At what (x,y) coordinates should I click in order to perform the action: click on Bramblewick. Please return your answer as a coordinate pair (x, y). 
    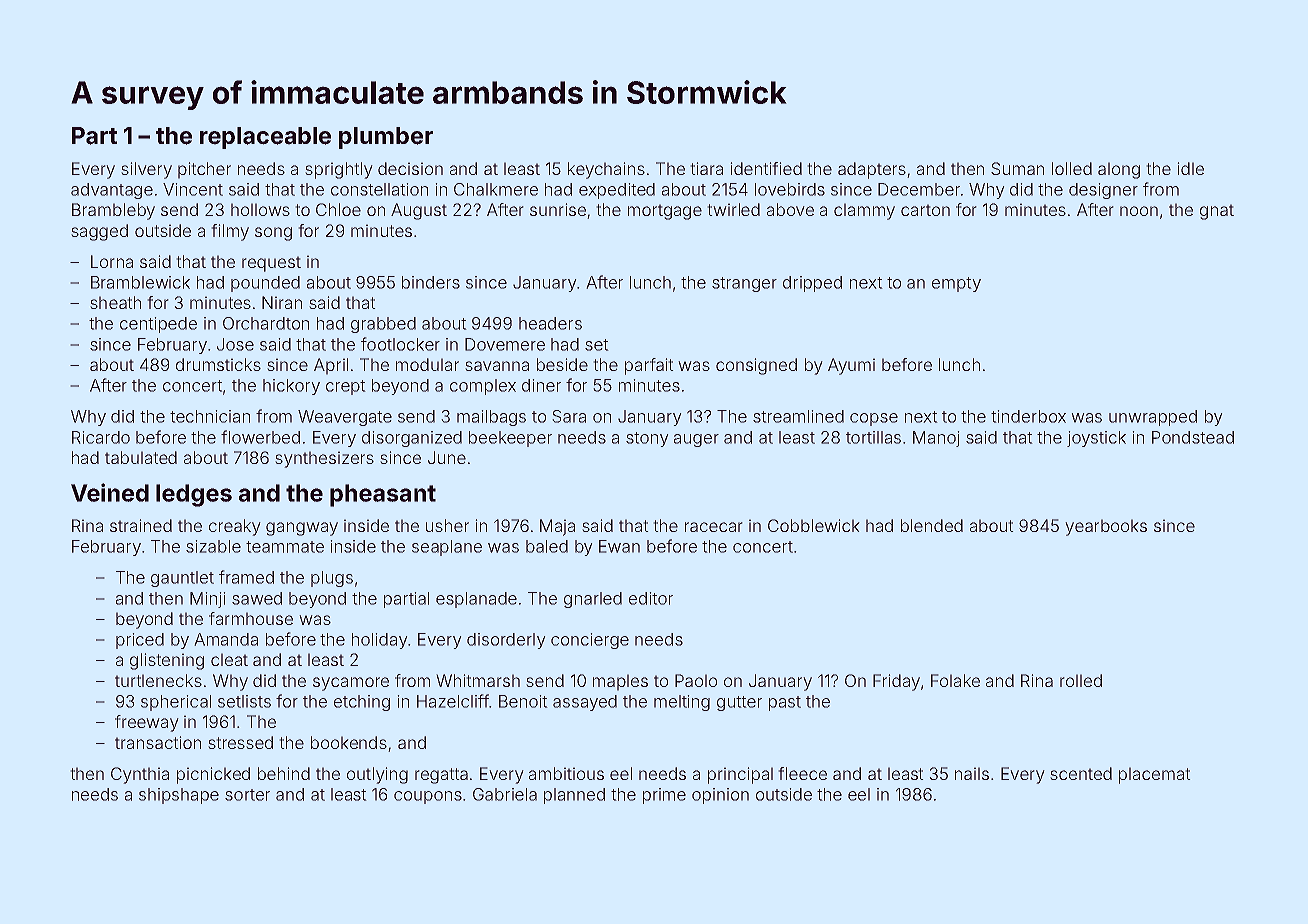
    Looking at the image, I should click on (140, 282).
